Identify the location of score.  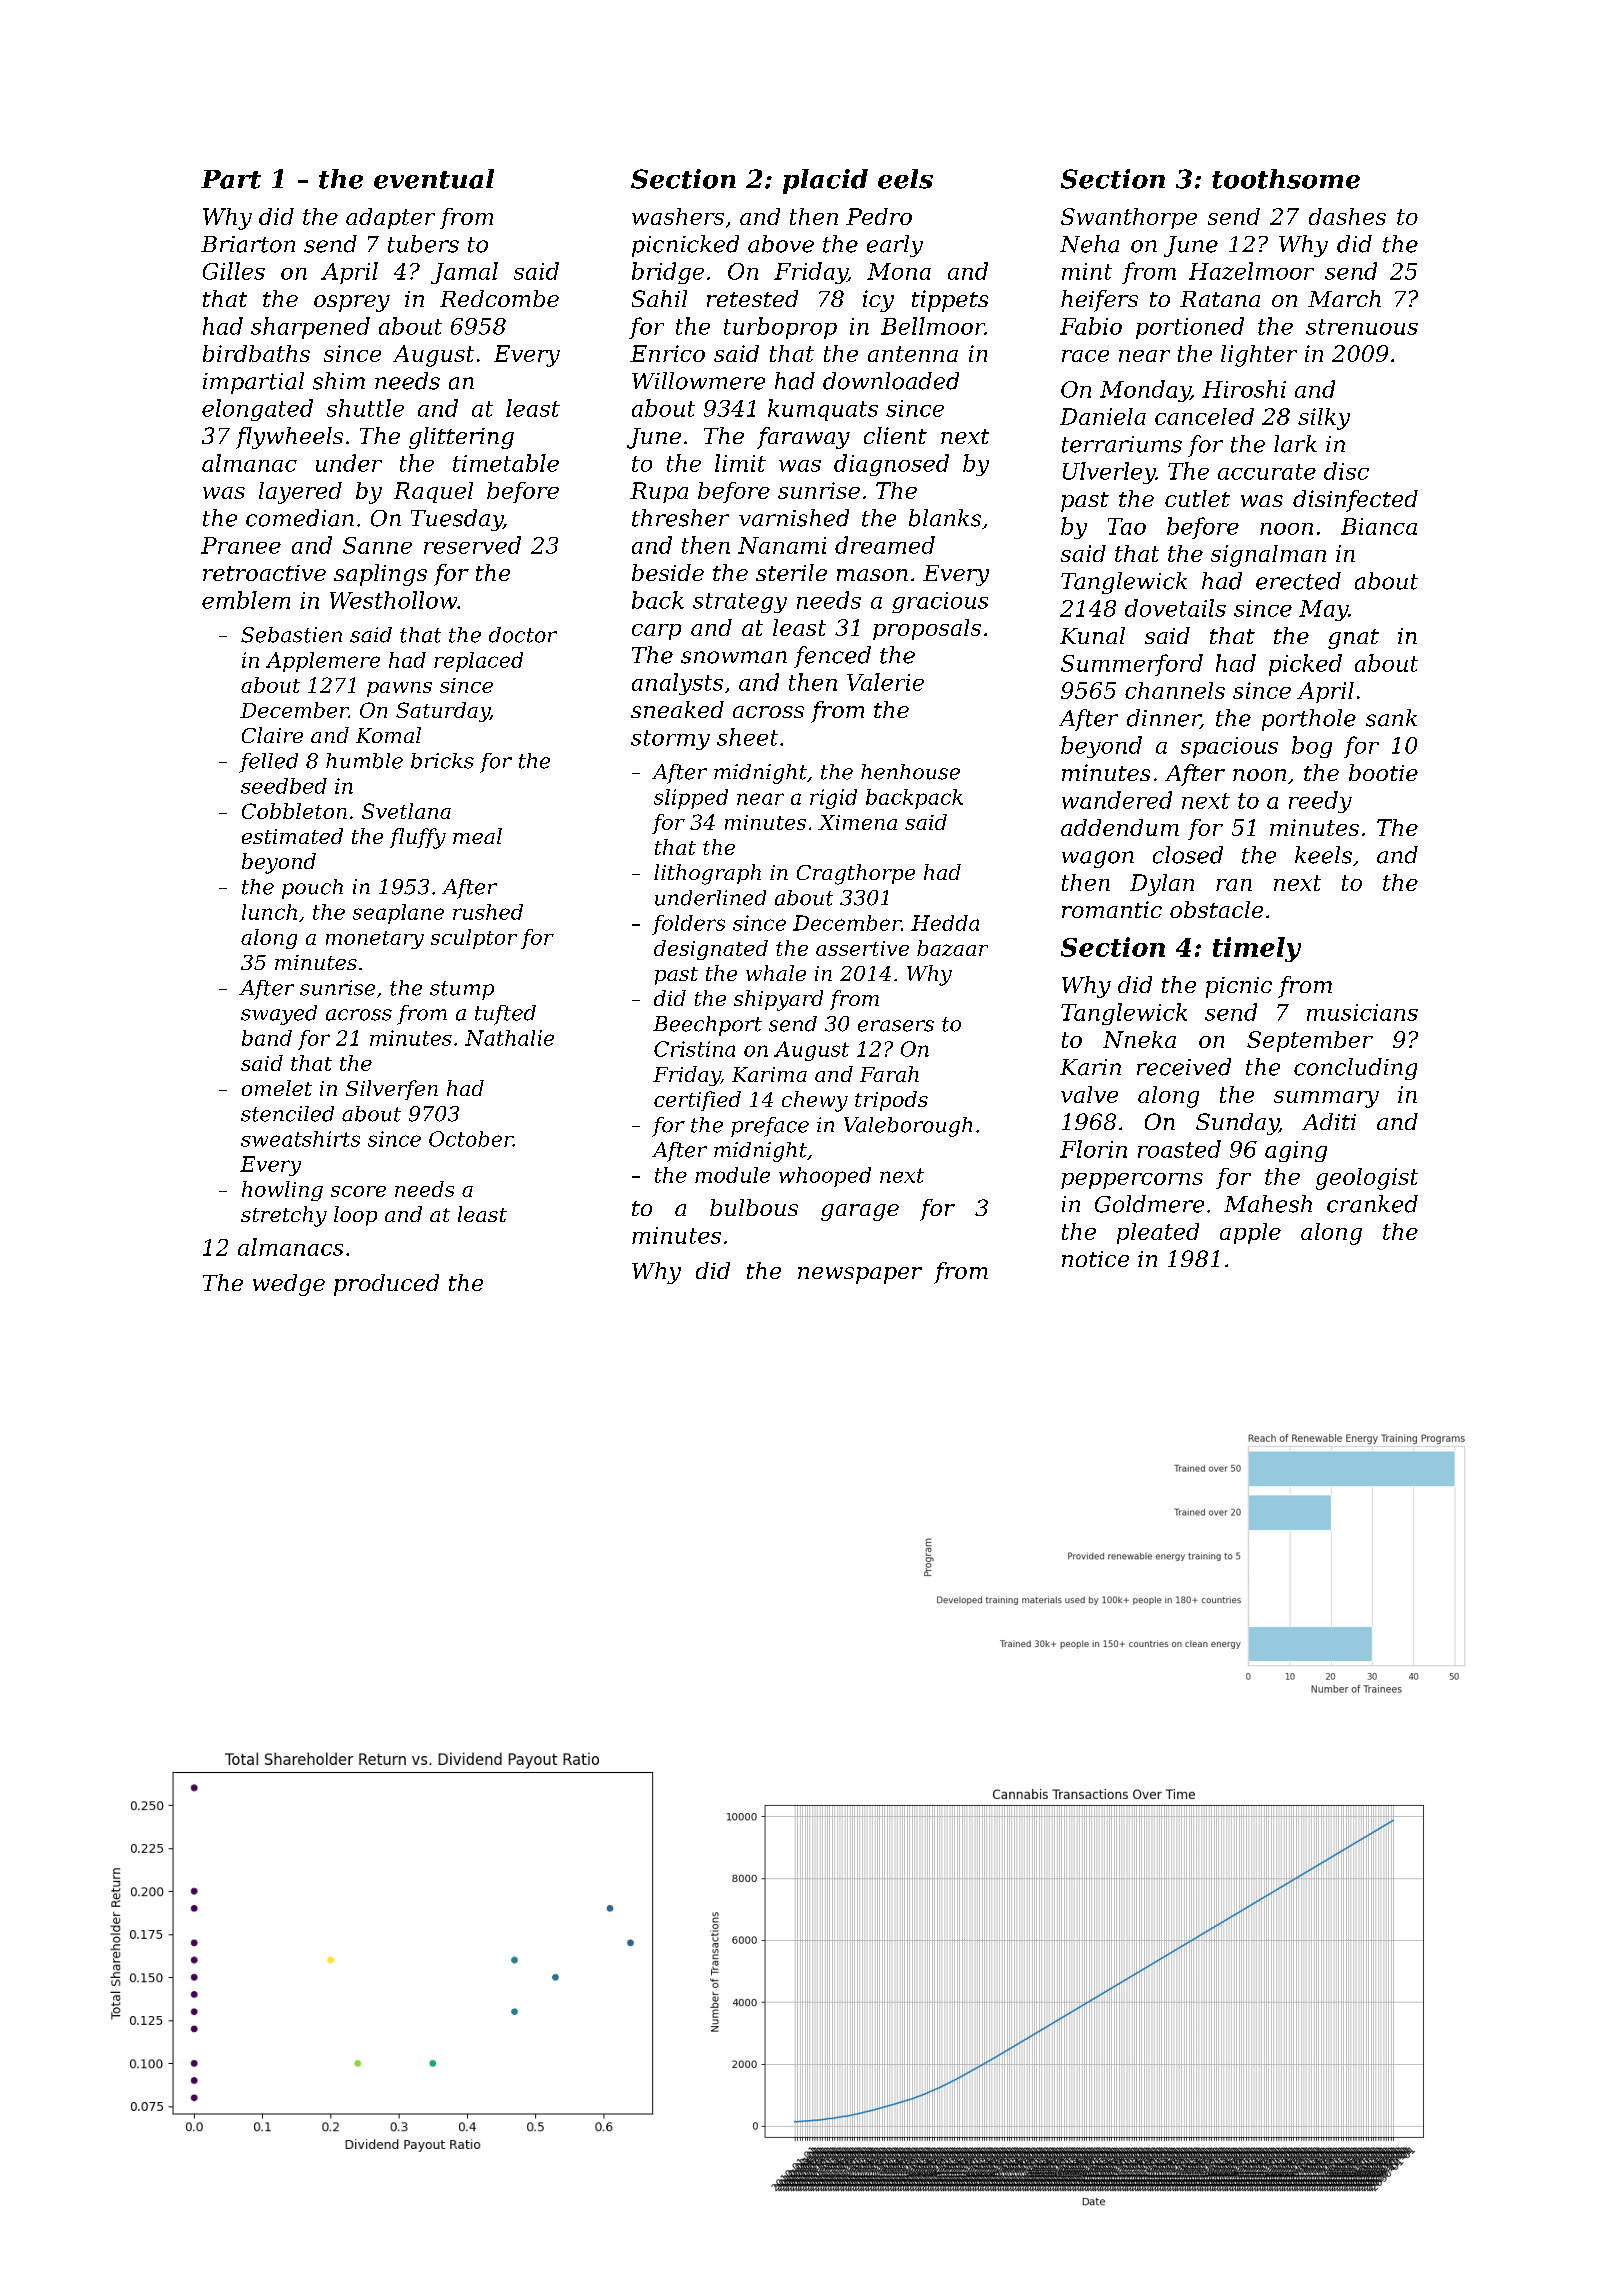
(358, 1191).
